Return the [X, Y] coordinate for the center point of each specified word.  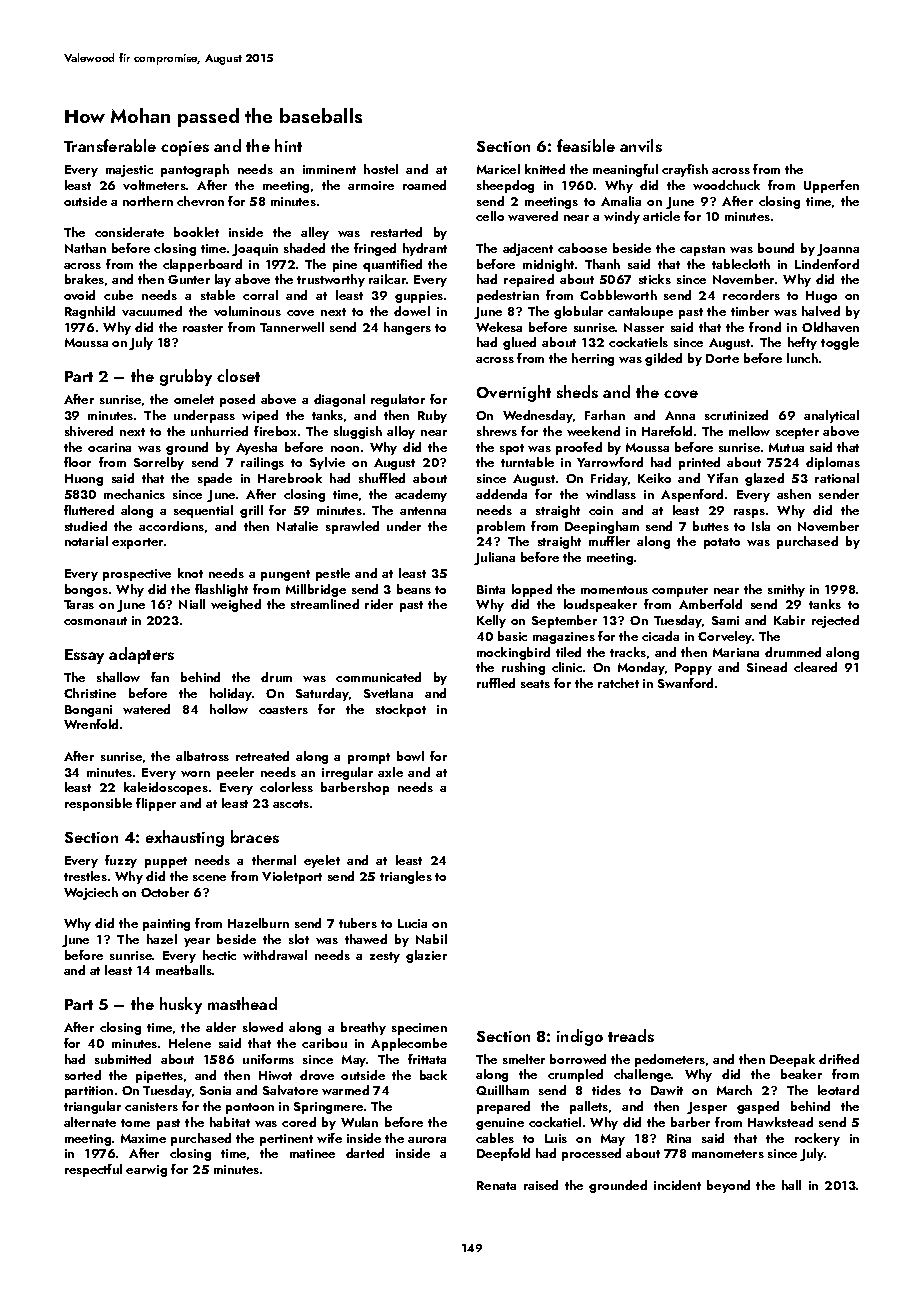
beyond [728, 1186]
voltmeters [154, 185]
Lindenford [827, 264]
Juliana [494, 558]
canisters [151, 1106]
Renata [496, 1185]
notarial [86, 541]
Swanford [685, 683]
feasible [586, 145]
